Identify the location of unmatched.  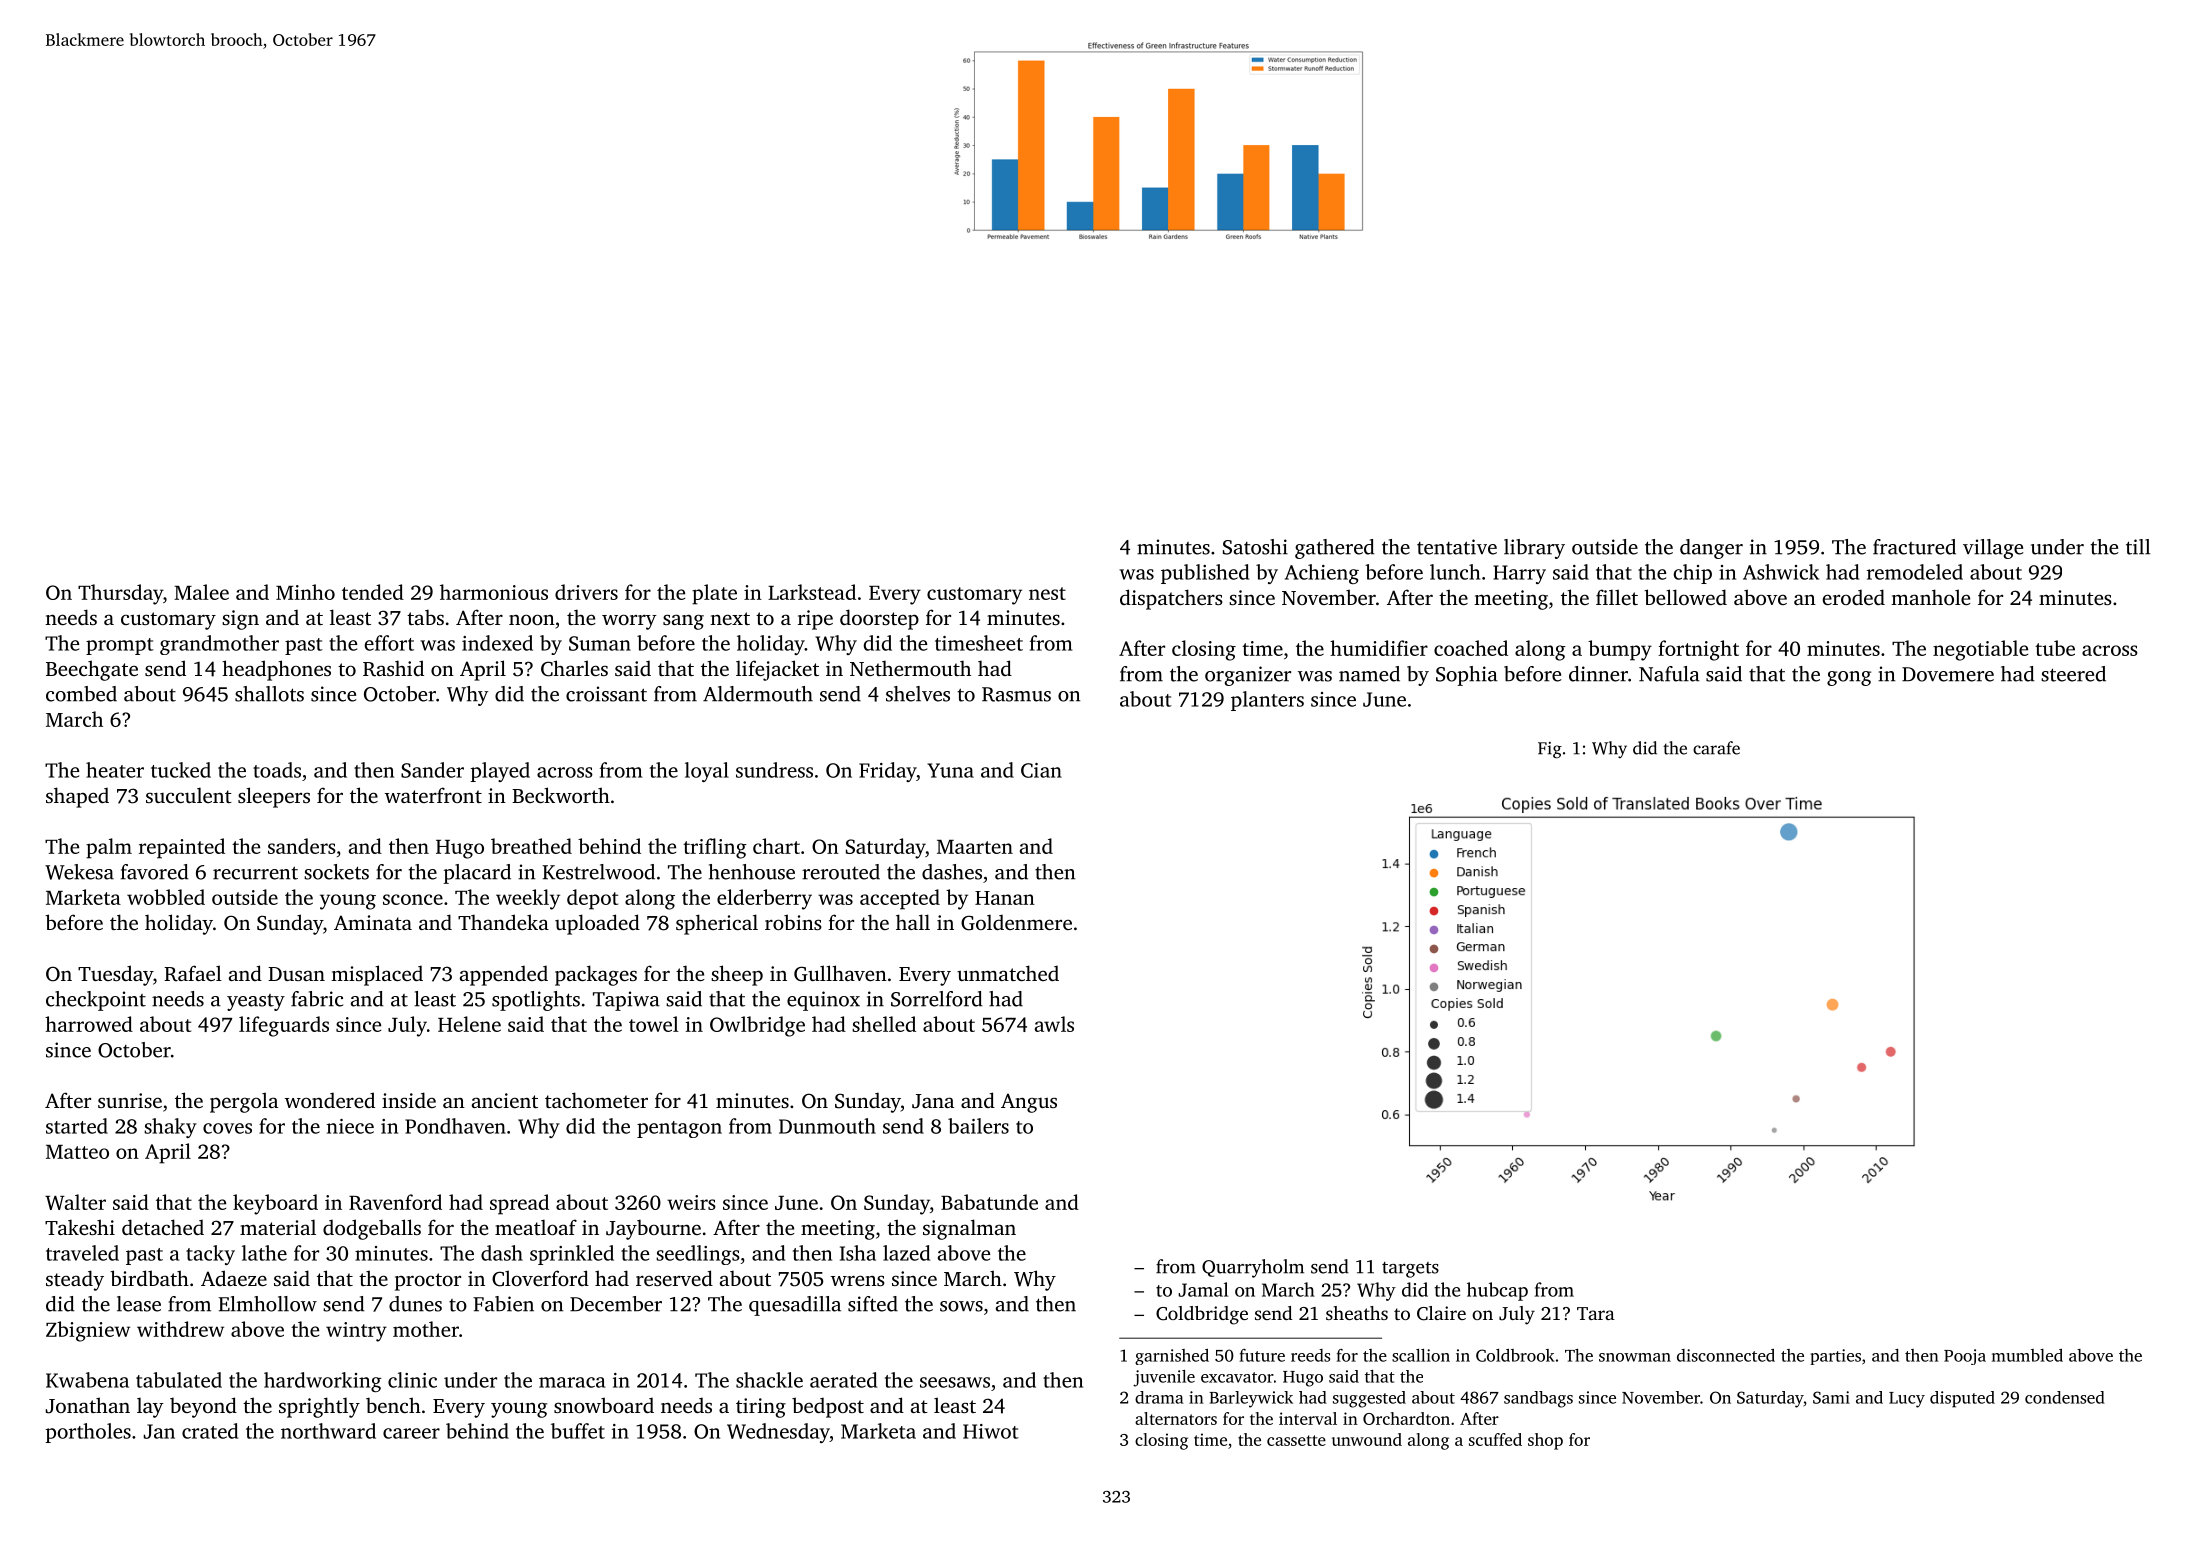
(1008, 973).
